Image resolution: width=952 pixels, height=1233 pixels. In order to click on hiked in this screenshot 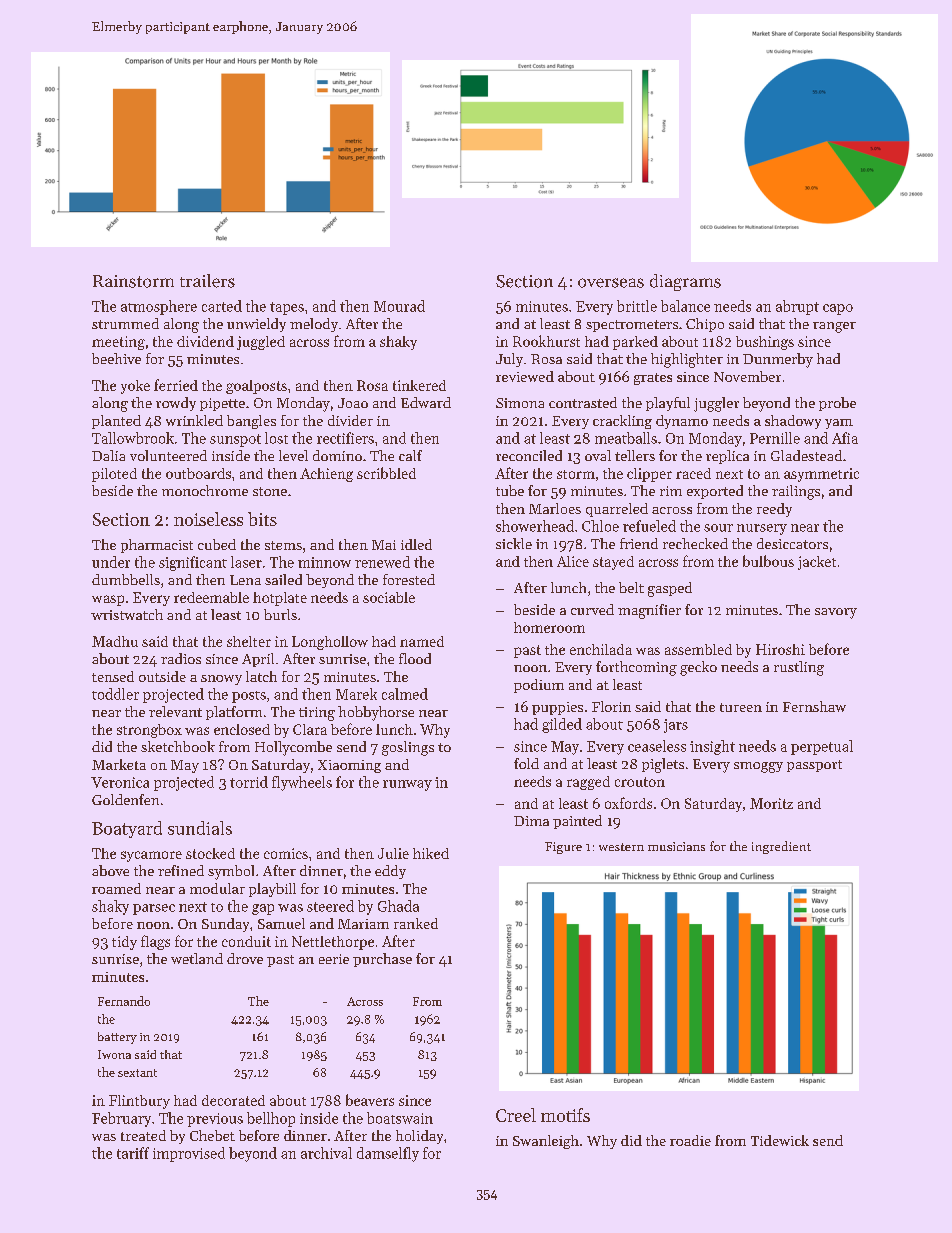, I will do `click(431, 853)`.
